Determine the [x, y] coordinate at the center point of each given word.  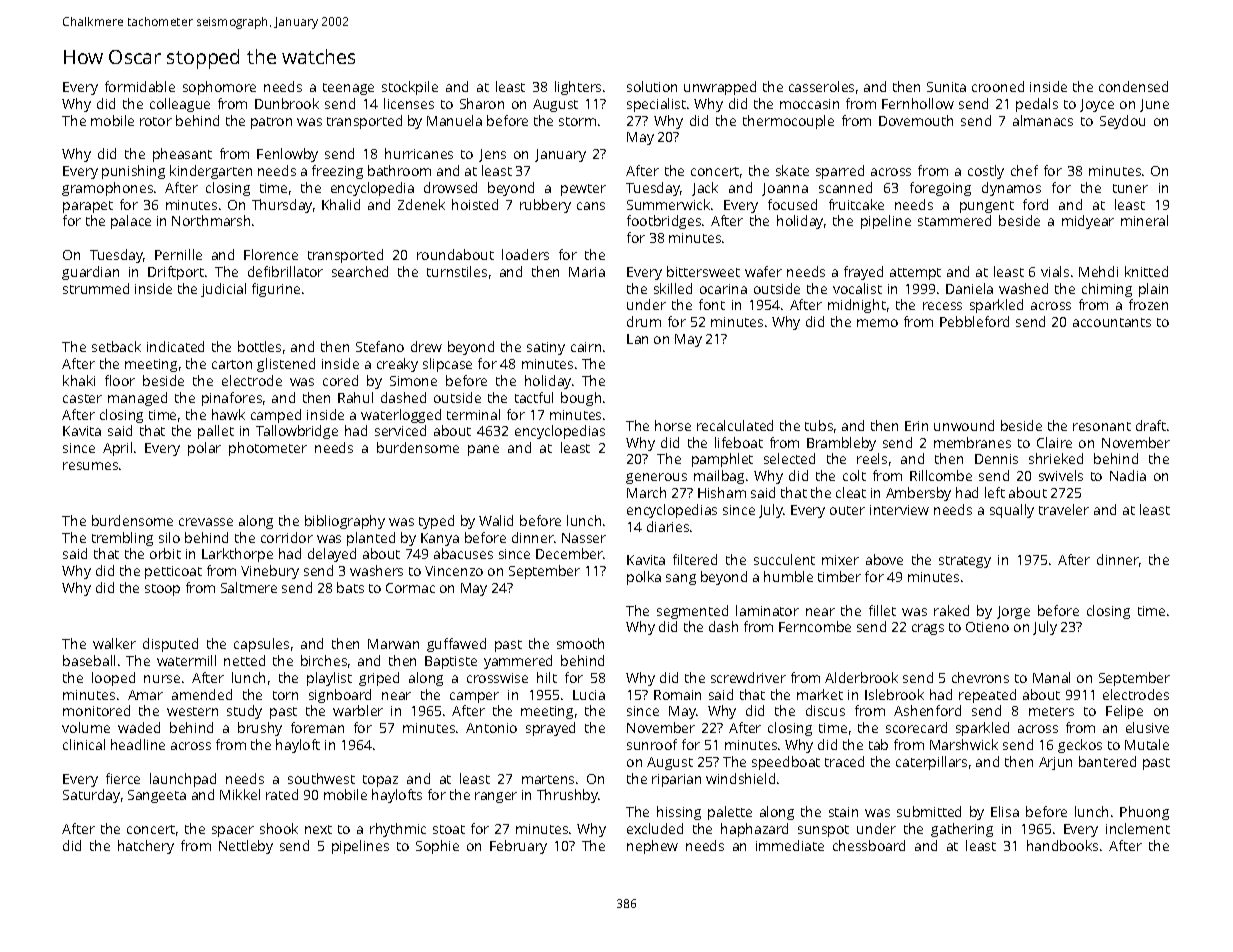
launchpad [183, 780]
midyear [1088, 222]
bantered [1107, 761]
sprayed [550, 729]
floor [120, 380]
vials [1055, 271]
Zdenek [421, 204]
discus [825, 710]
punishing [133, 172]
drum [644, 321]
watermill [186, 660]
